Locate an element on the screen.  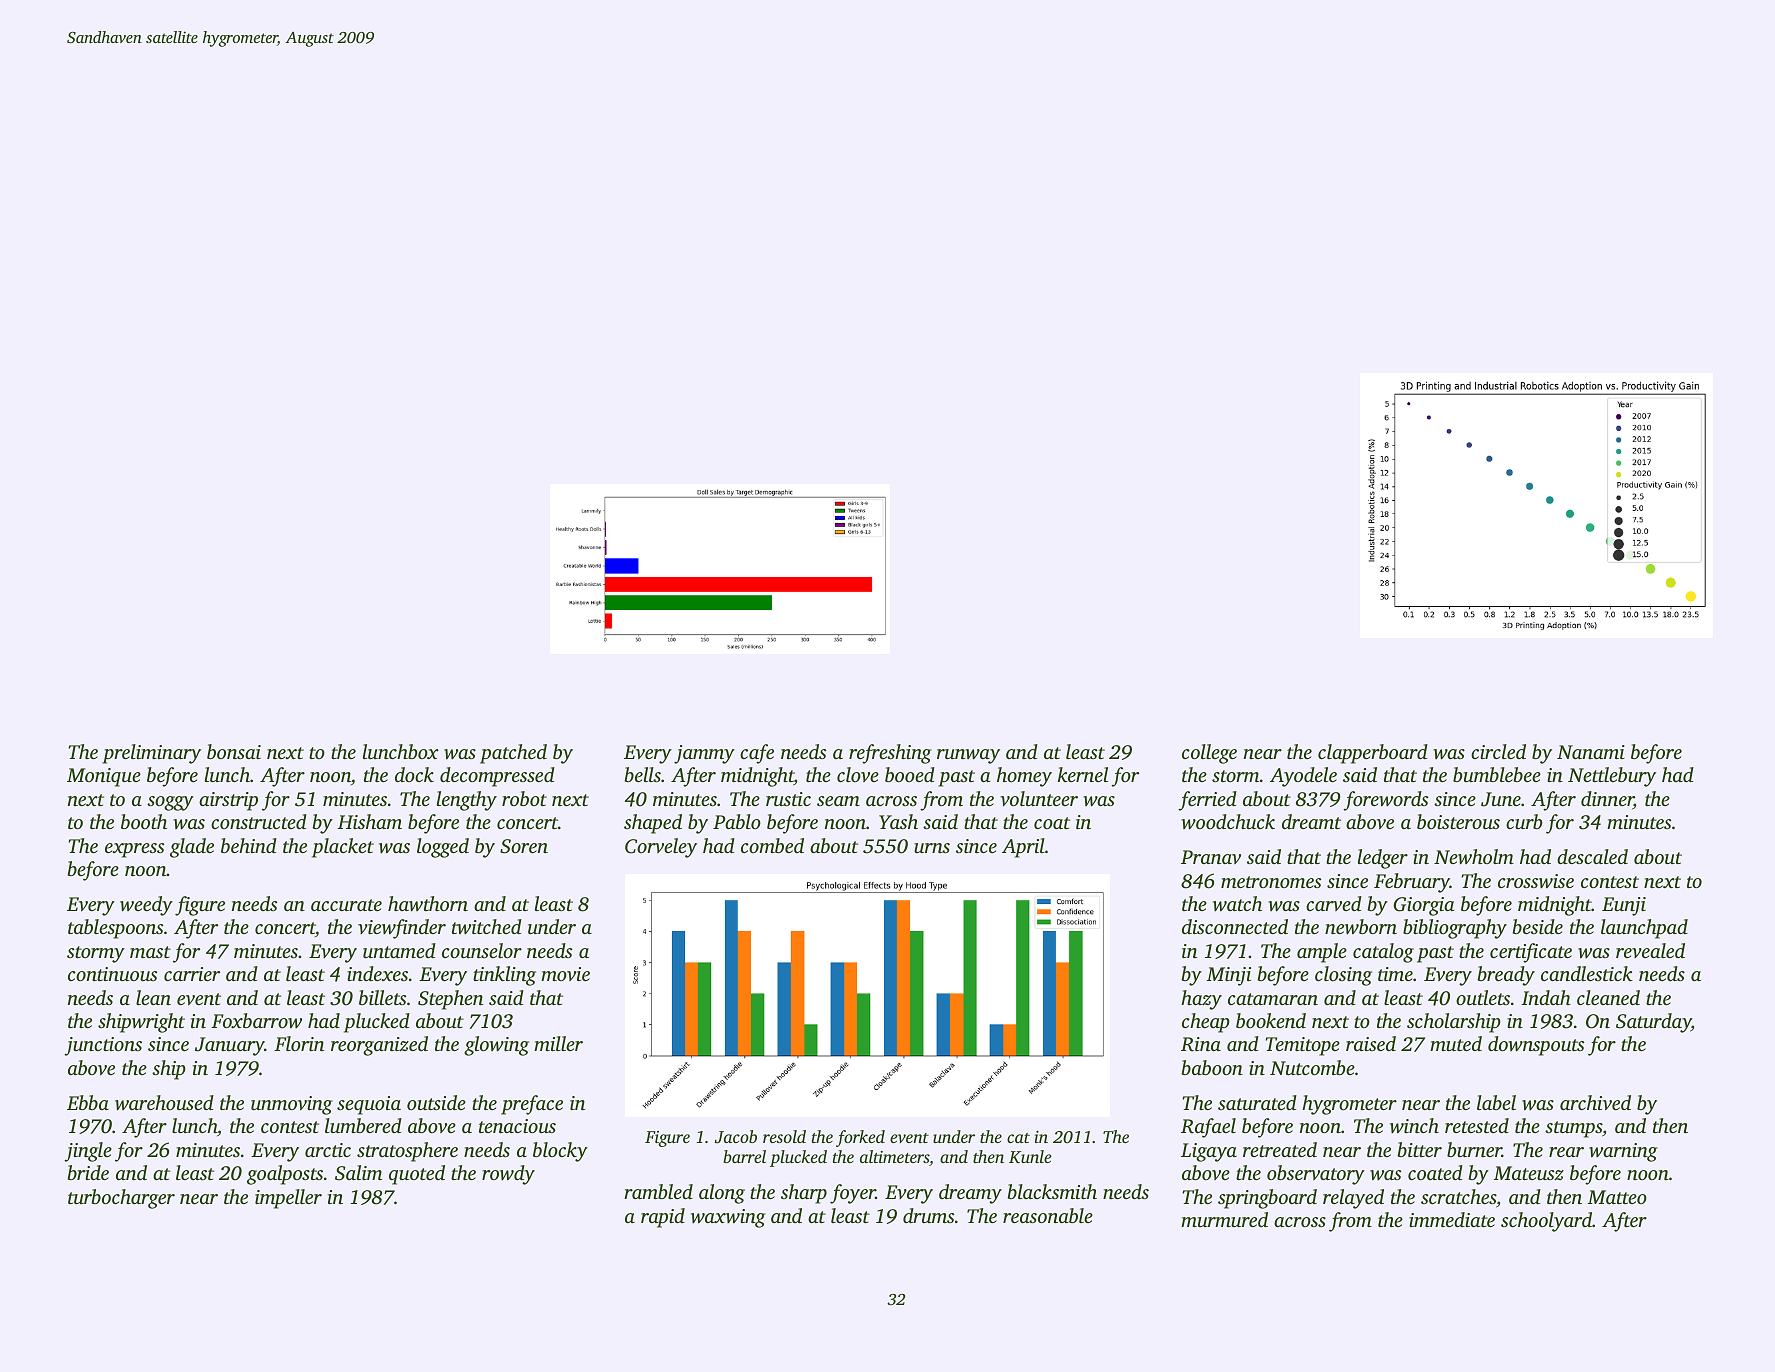
runway is located at coordinates (968, 756).
